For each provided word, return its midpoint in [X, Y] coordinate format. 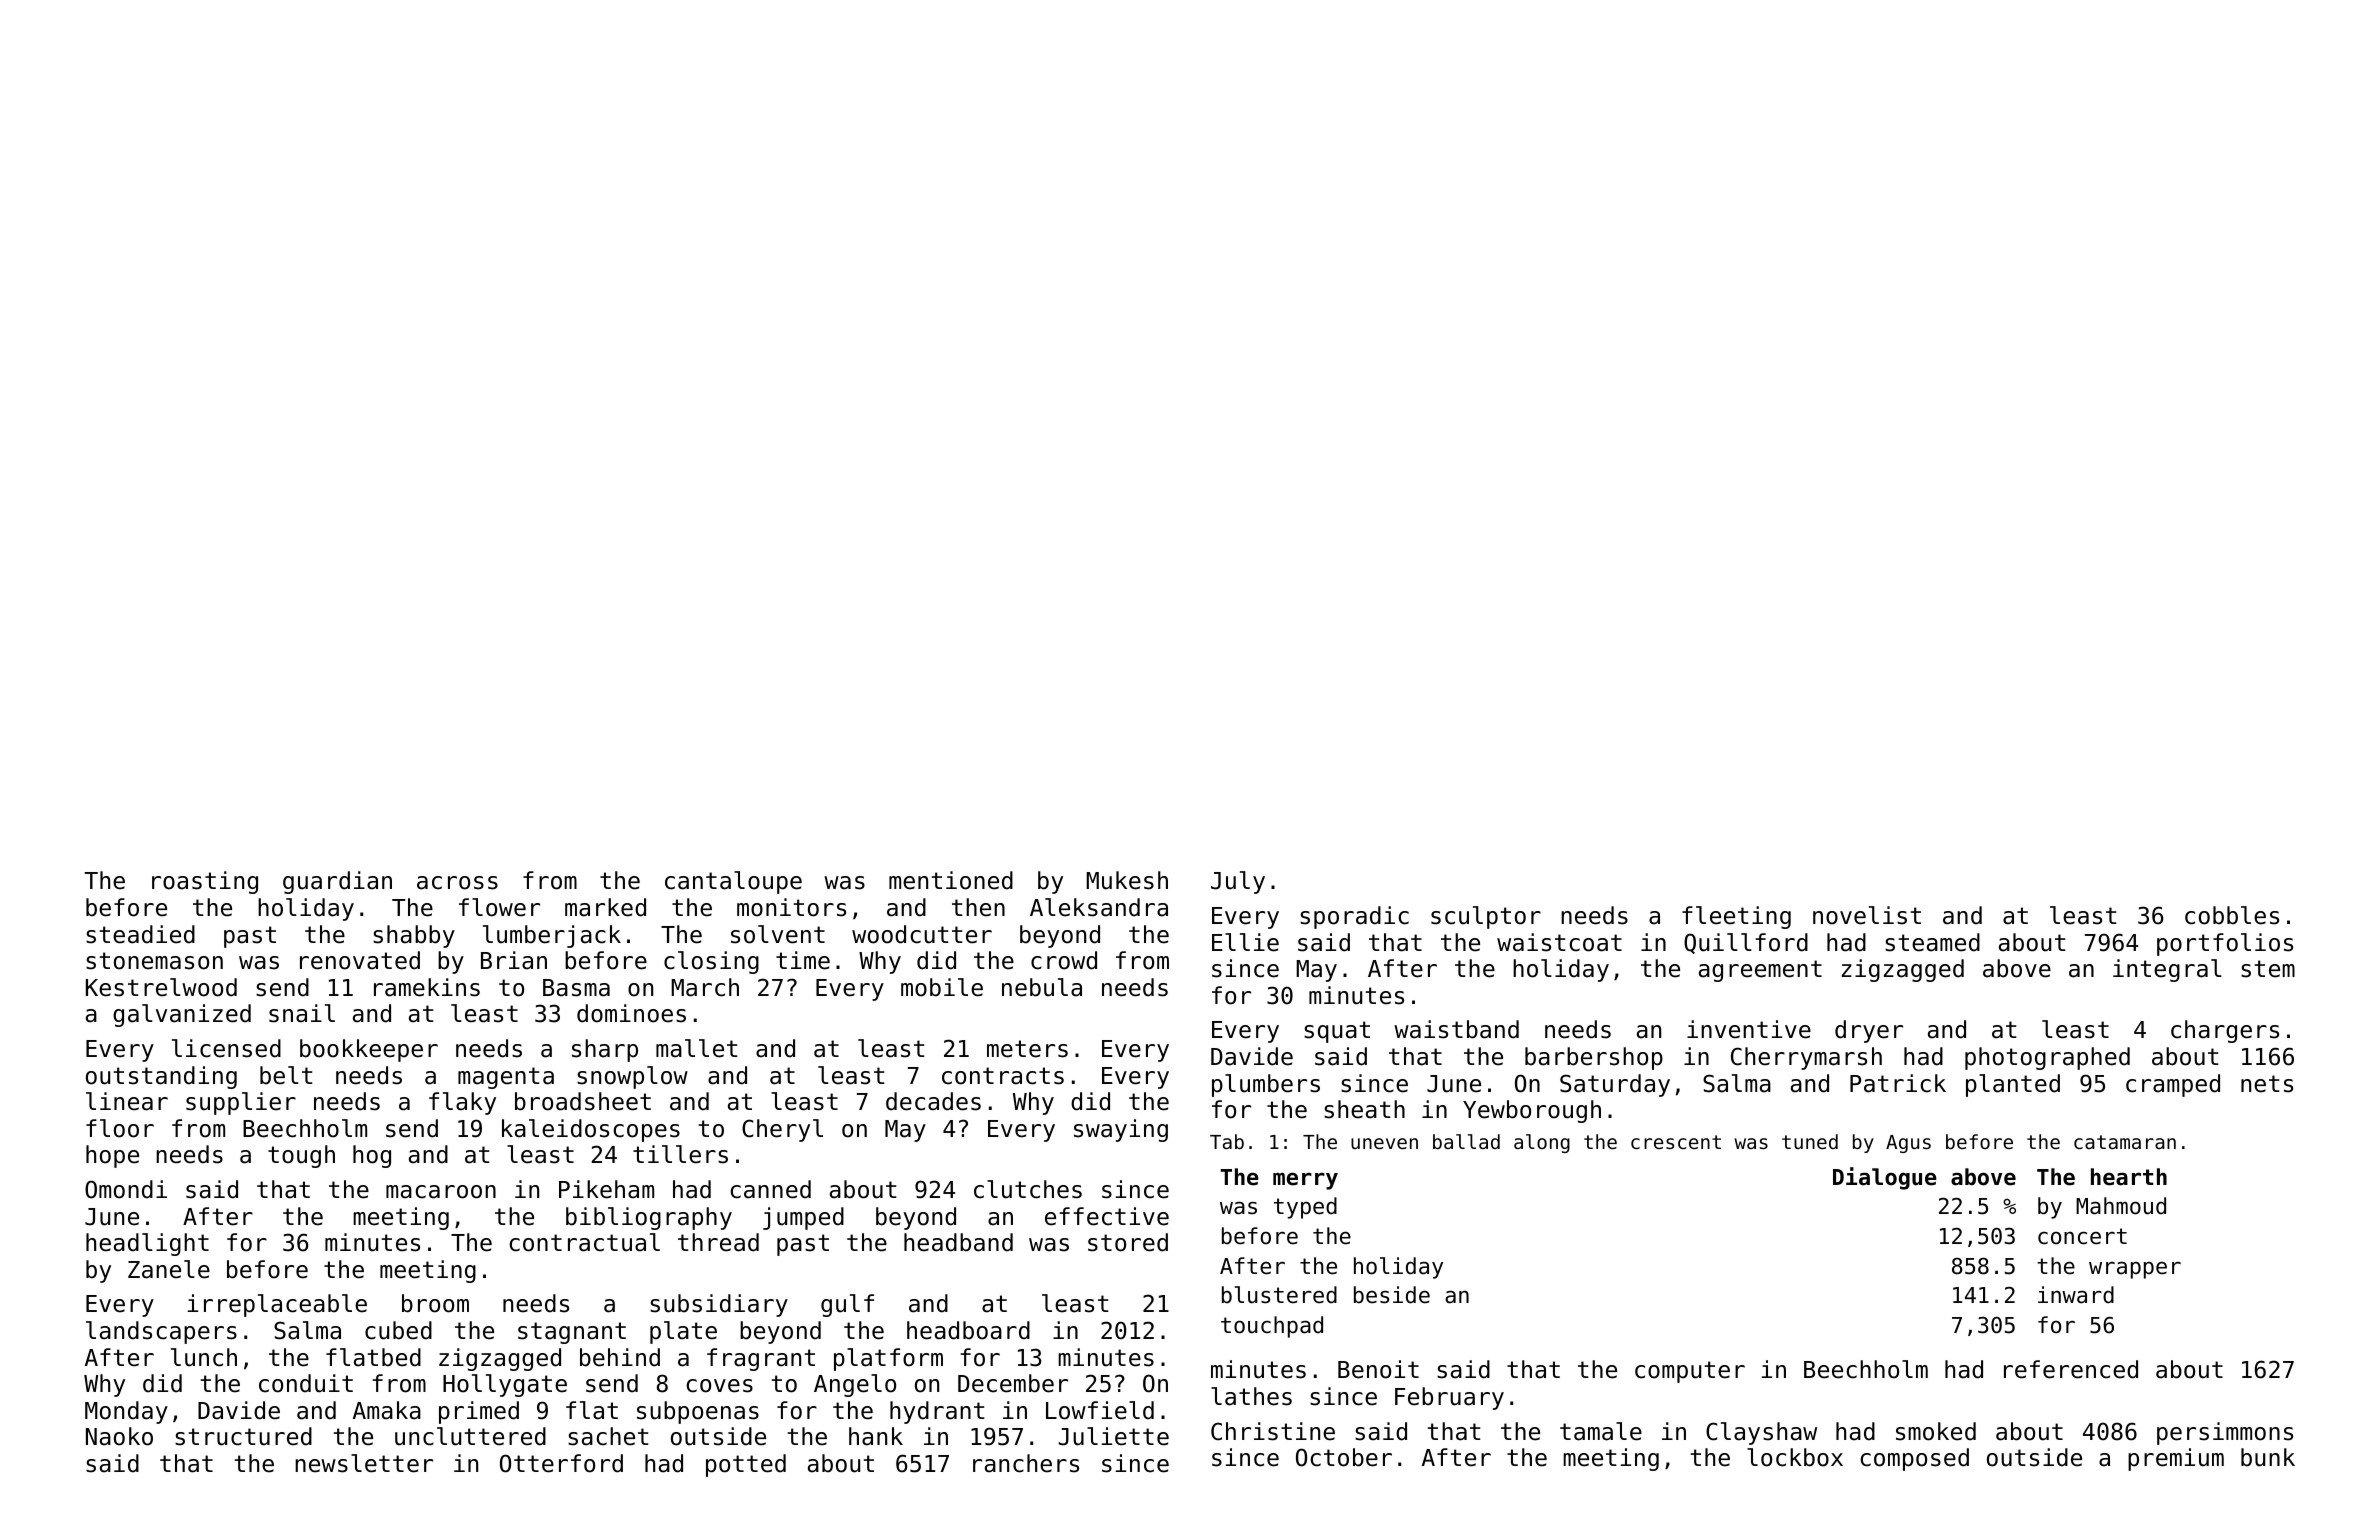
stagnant [572, 1333]
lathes [1251, 1396]
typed [1305, 1208]
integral [2167, 970]
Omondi [126, 1189]
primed [479, 1412]
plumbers [1266, 1085]
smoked [1936, 1431]
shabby [414, 936]
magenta [506, 1078]
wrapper [2135, 1270]
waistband [1456, 1029]
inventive [1749, 1029]
